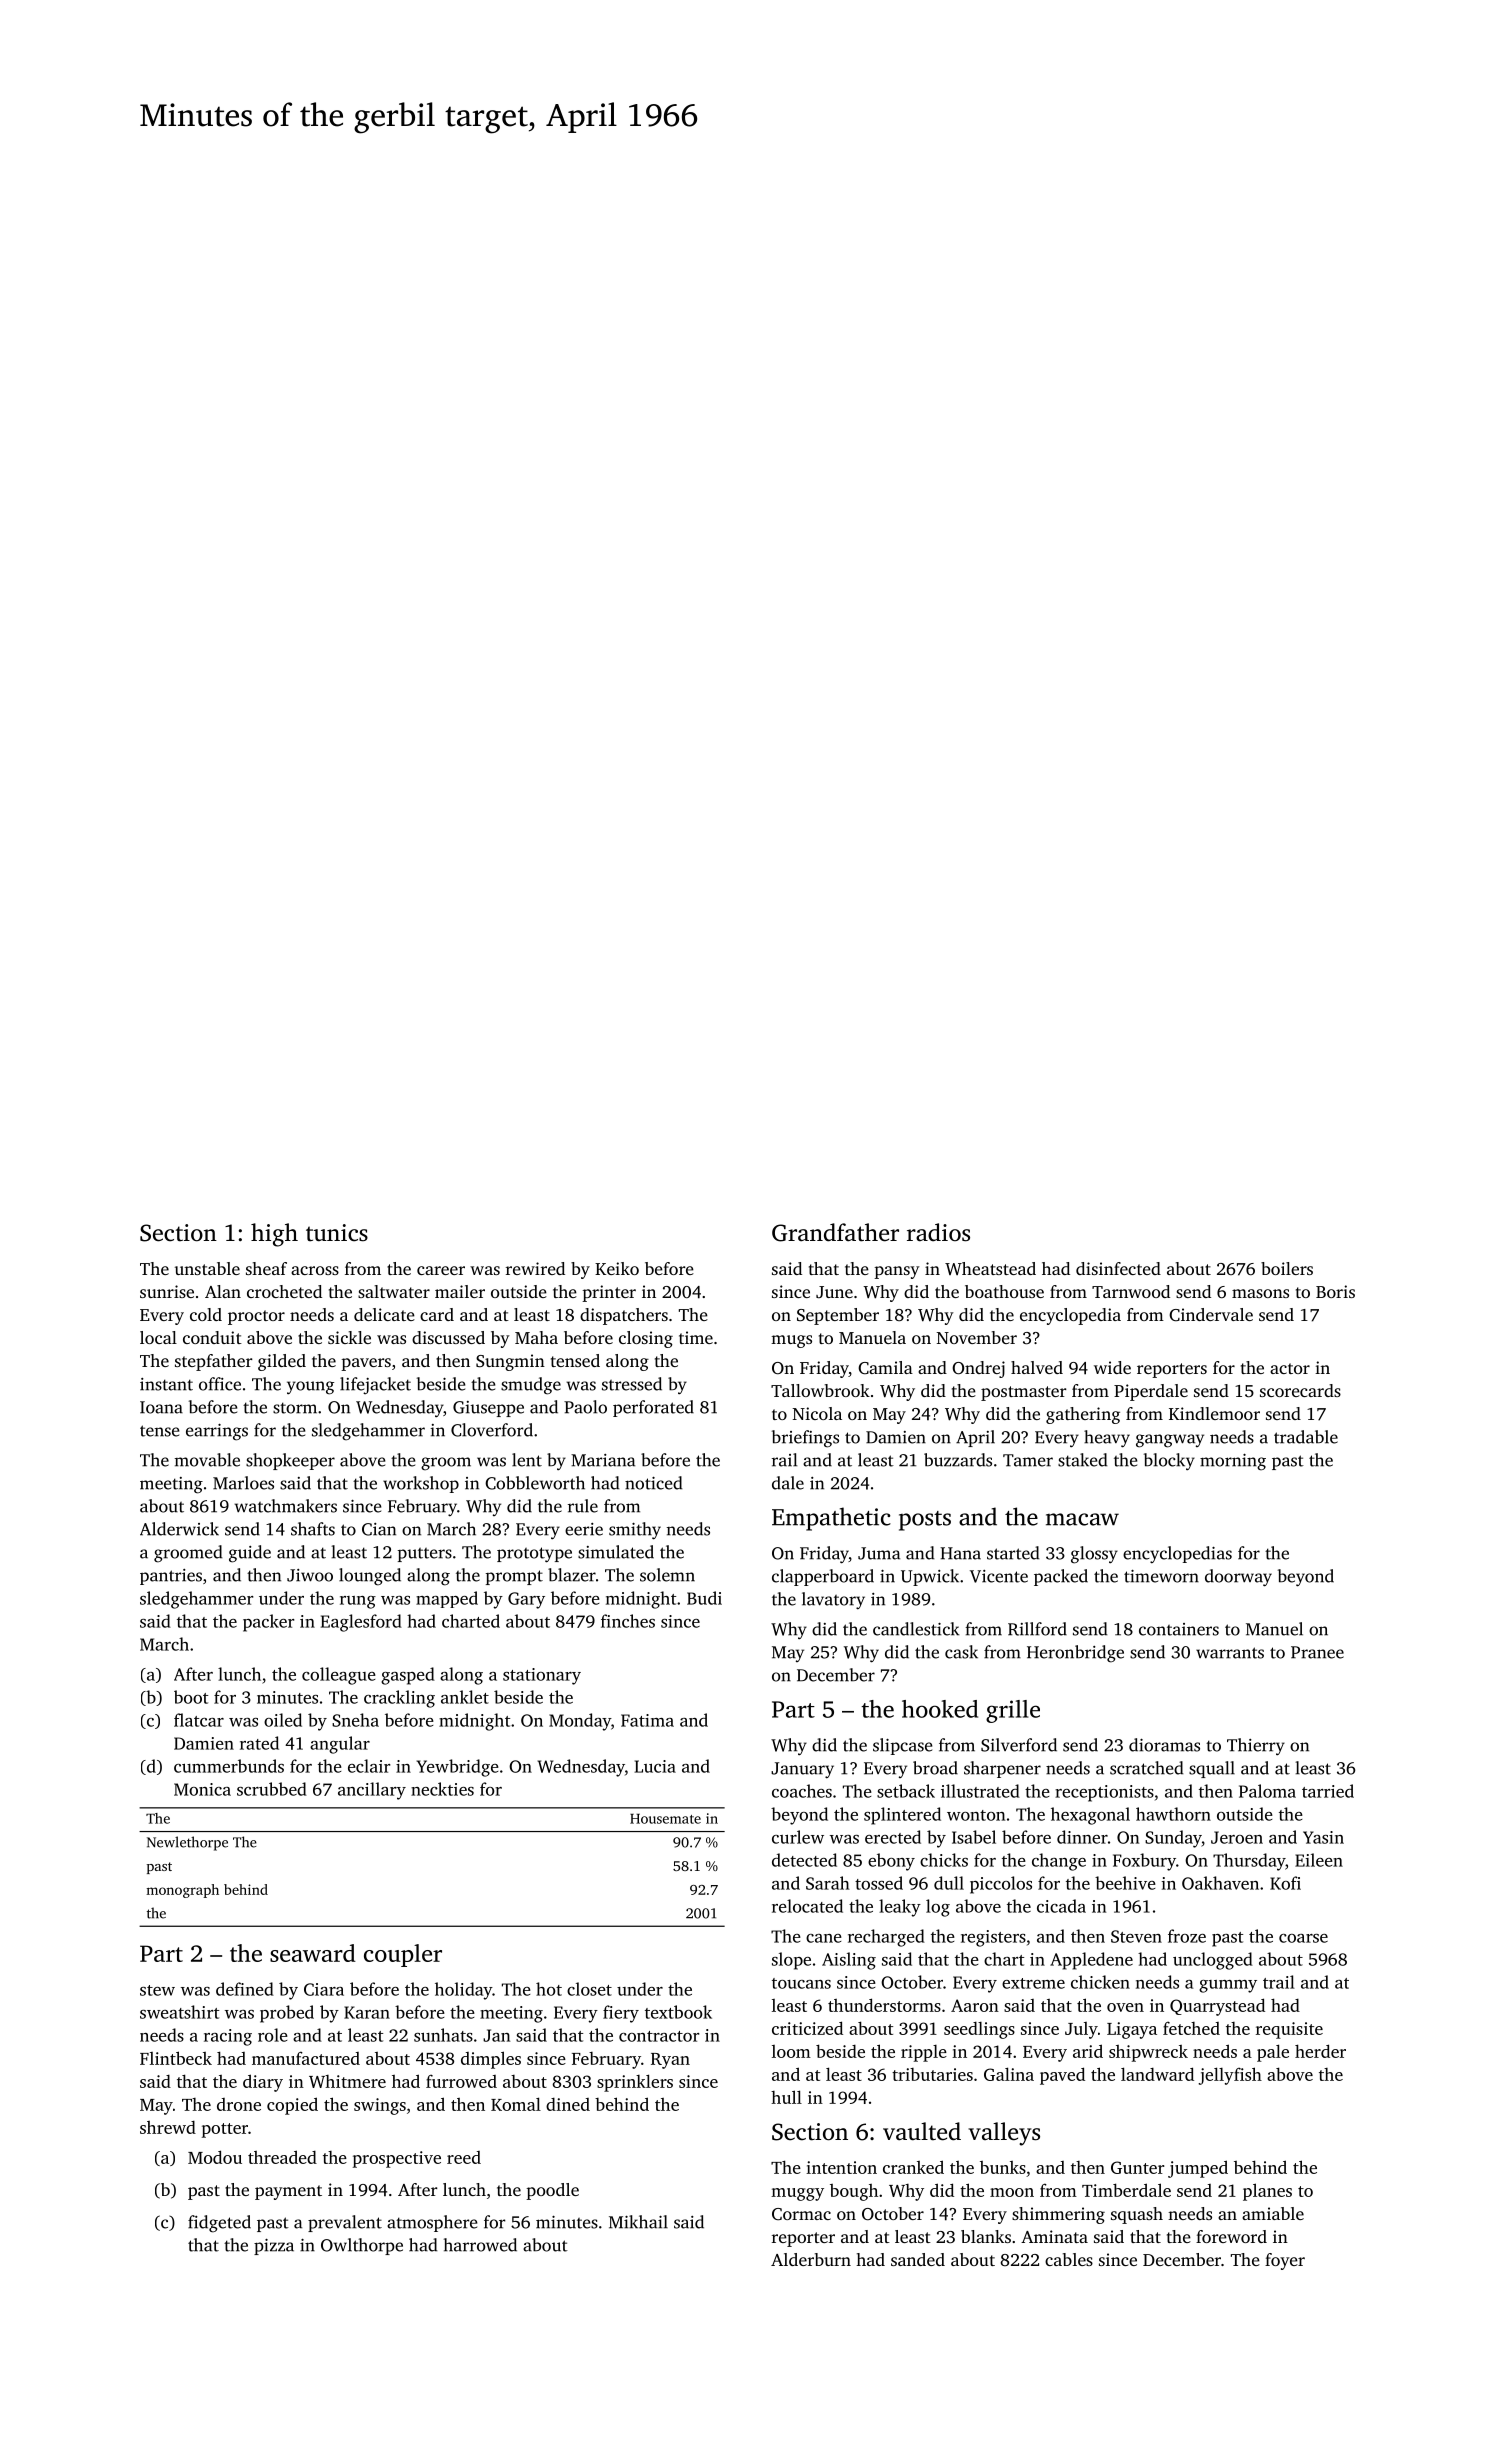  What do you see at coordinates (1136, 1936) in the screenshot?
I see `Steven` at bounding box center [1136, 1936].
